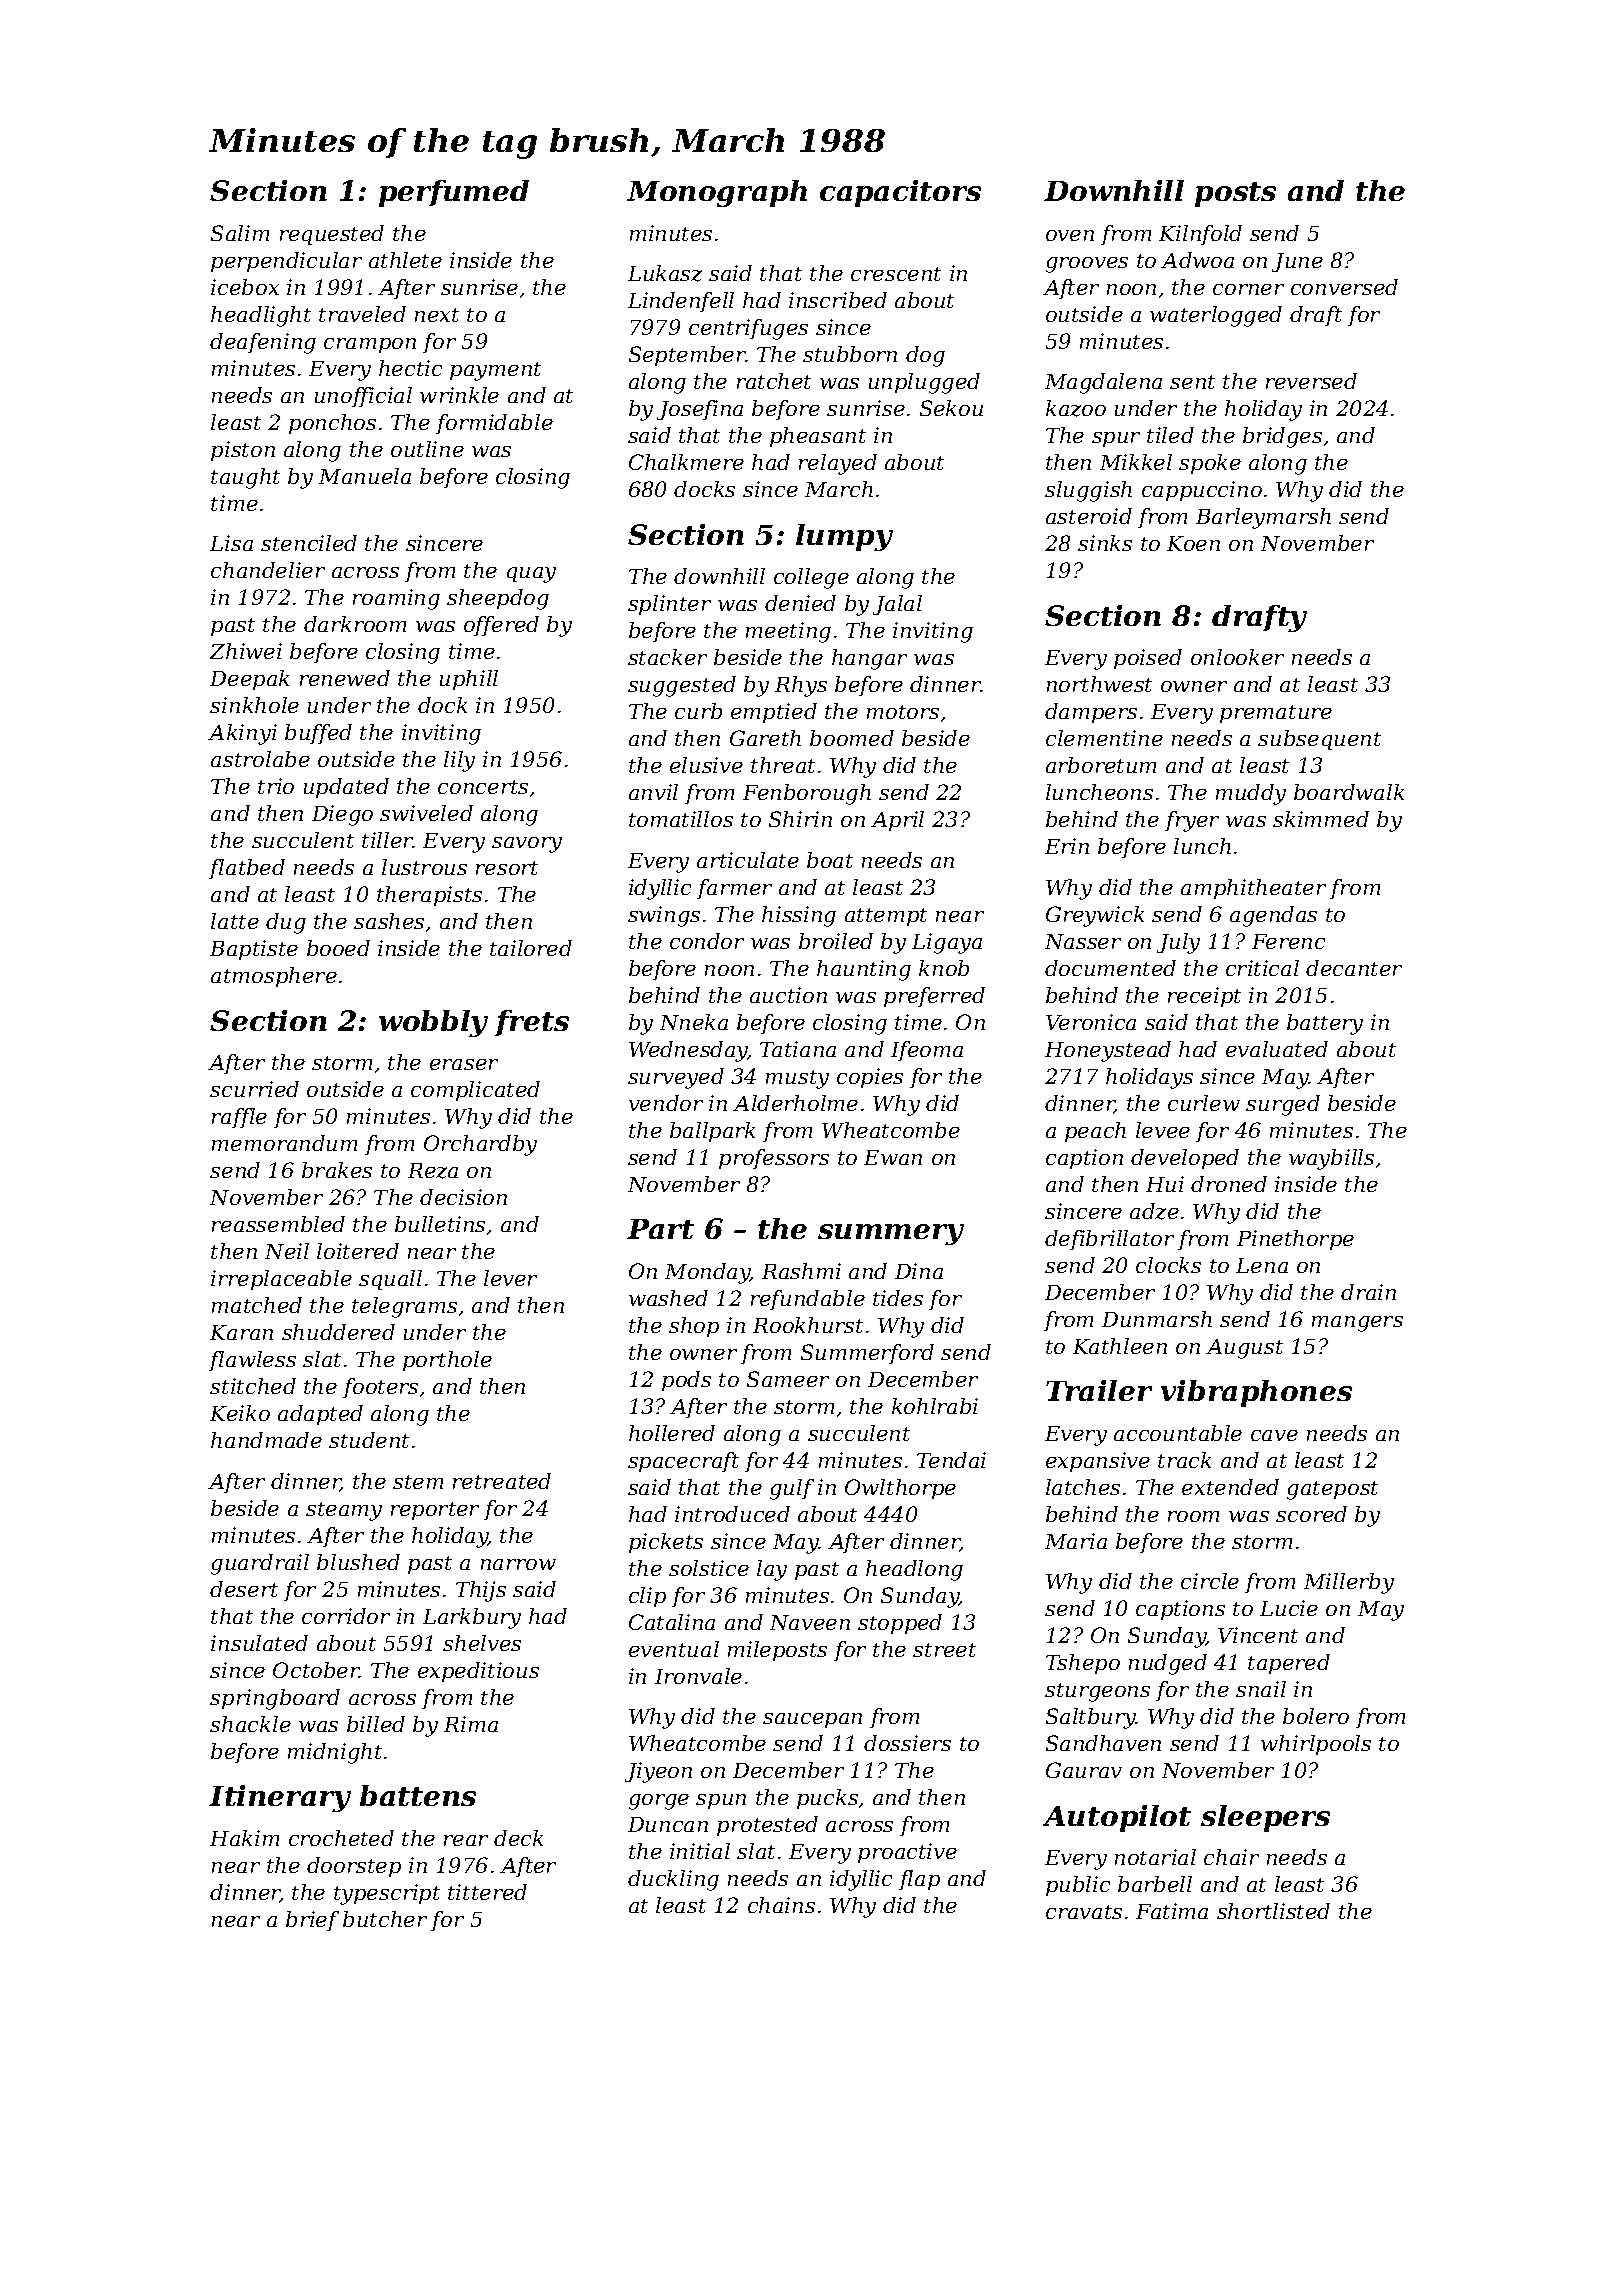 This screenshot has height=2292, width=1620. Describe the element at coordinates (1282, 437) in the screenshot. I see `bridges` at that location.
